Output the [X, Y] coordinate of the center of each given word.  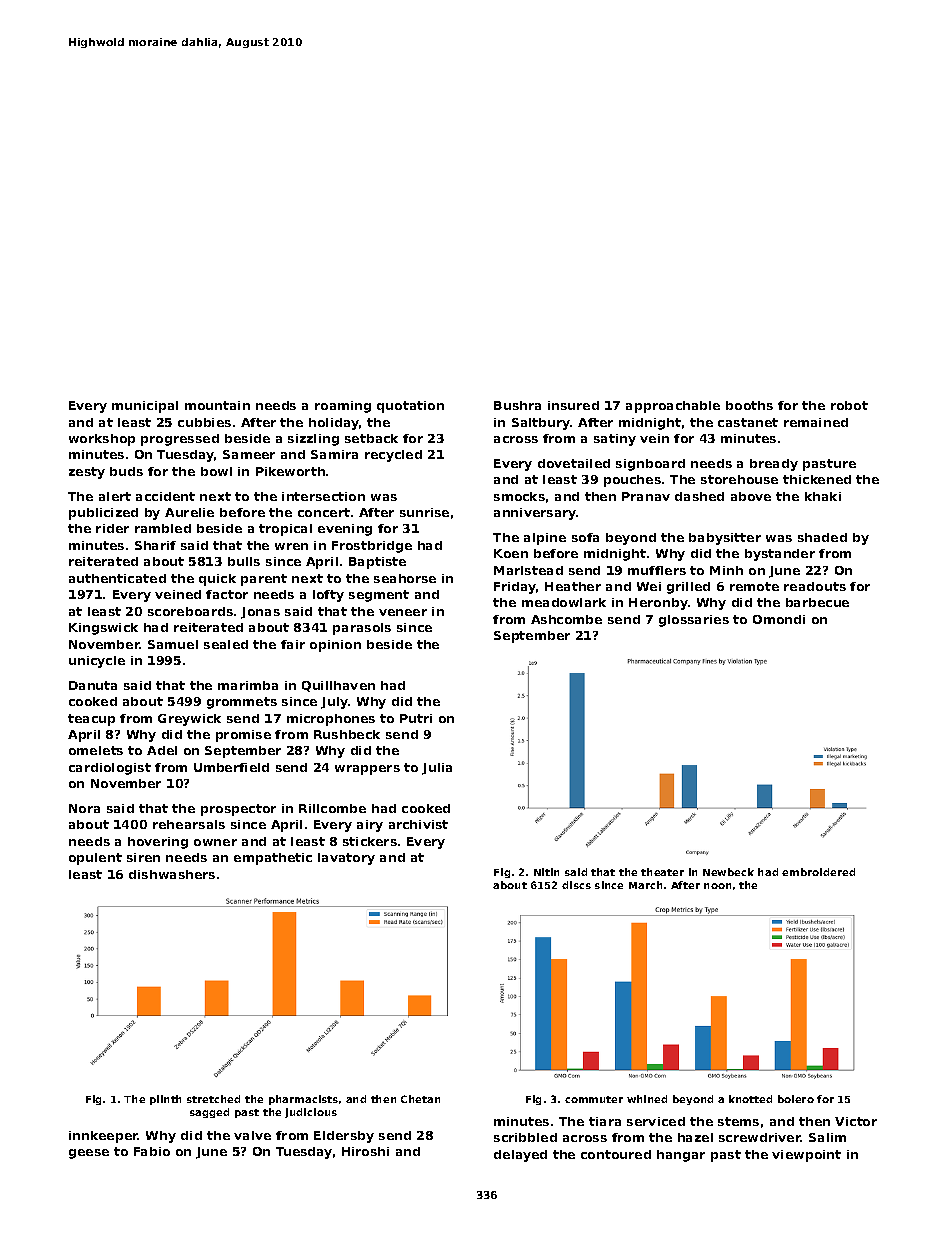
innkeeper [103, 1137]
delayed [520, 1156]
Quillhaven [338, 686]
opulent [95, 859]
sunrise [424, 512]
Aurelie [189, 512]
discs [576, 885]
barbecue [817, 602]
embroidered [818, 872]
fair [293, 644]
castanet [748, 422]
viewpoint [806, 1156]
